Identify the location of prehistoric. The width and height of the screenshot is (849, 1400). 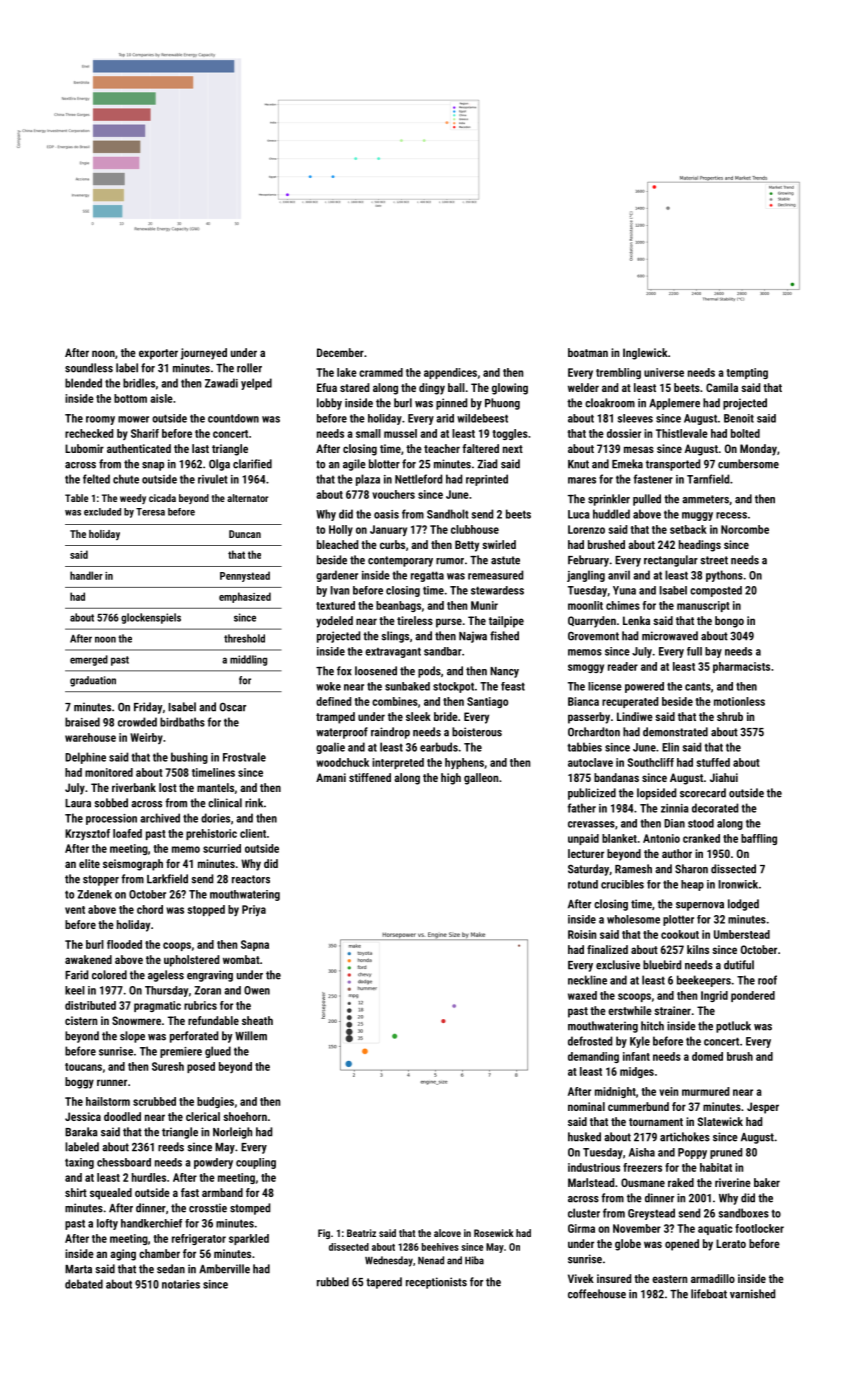
(211, 834).
